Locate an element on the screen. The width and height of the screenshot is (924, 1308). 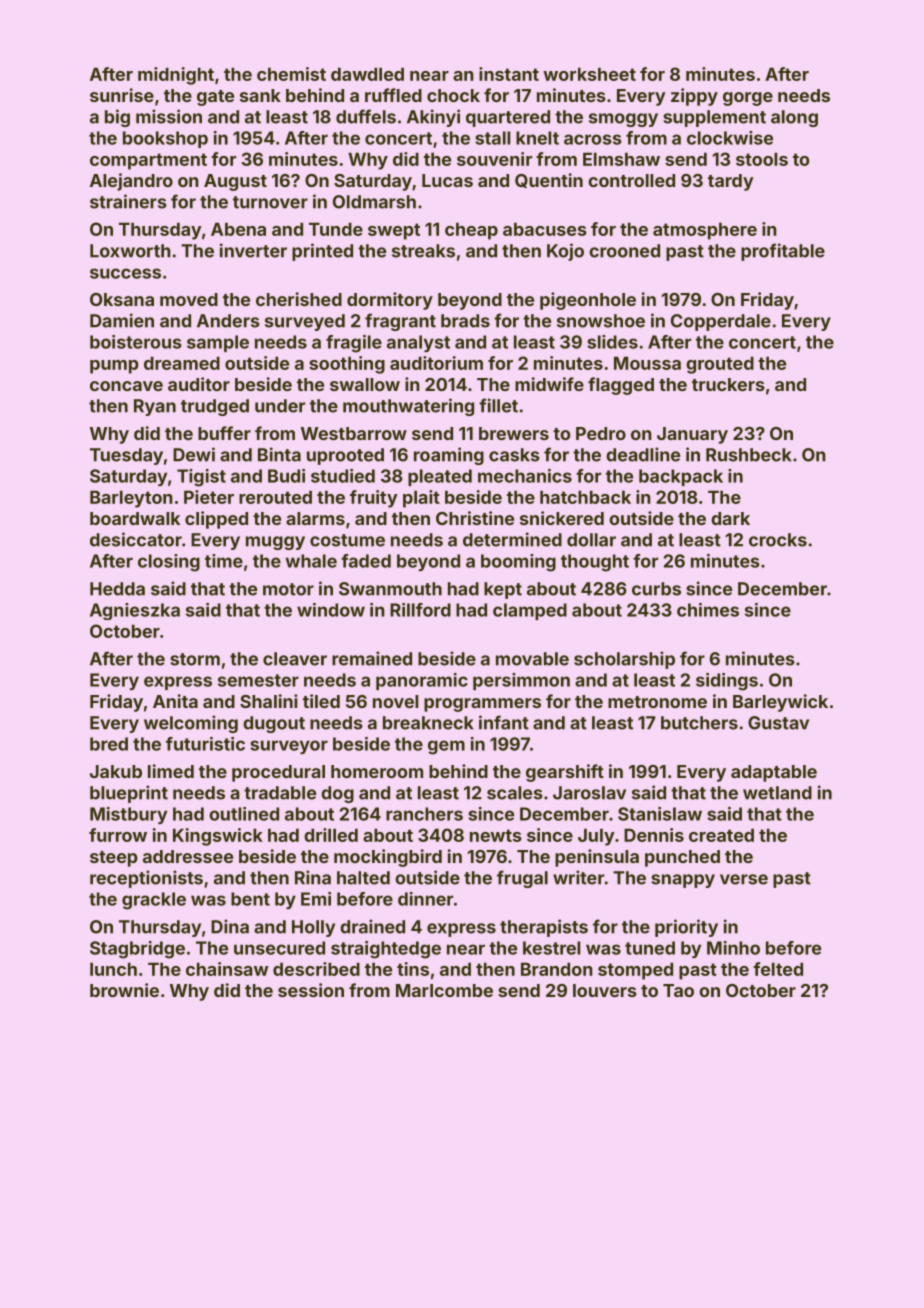
Lucas is located at coordinates (447, 180).
